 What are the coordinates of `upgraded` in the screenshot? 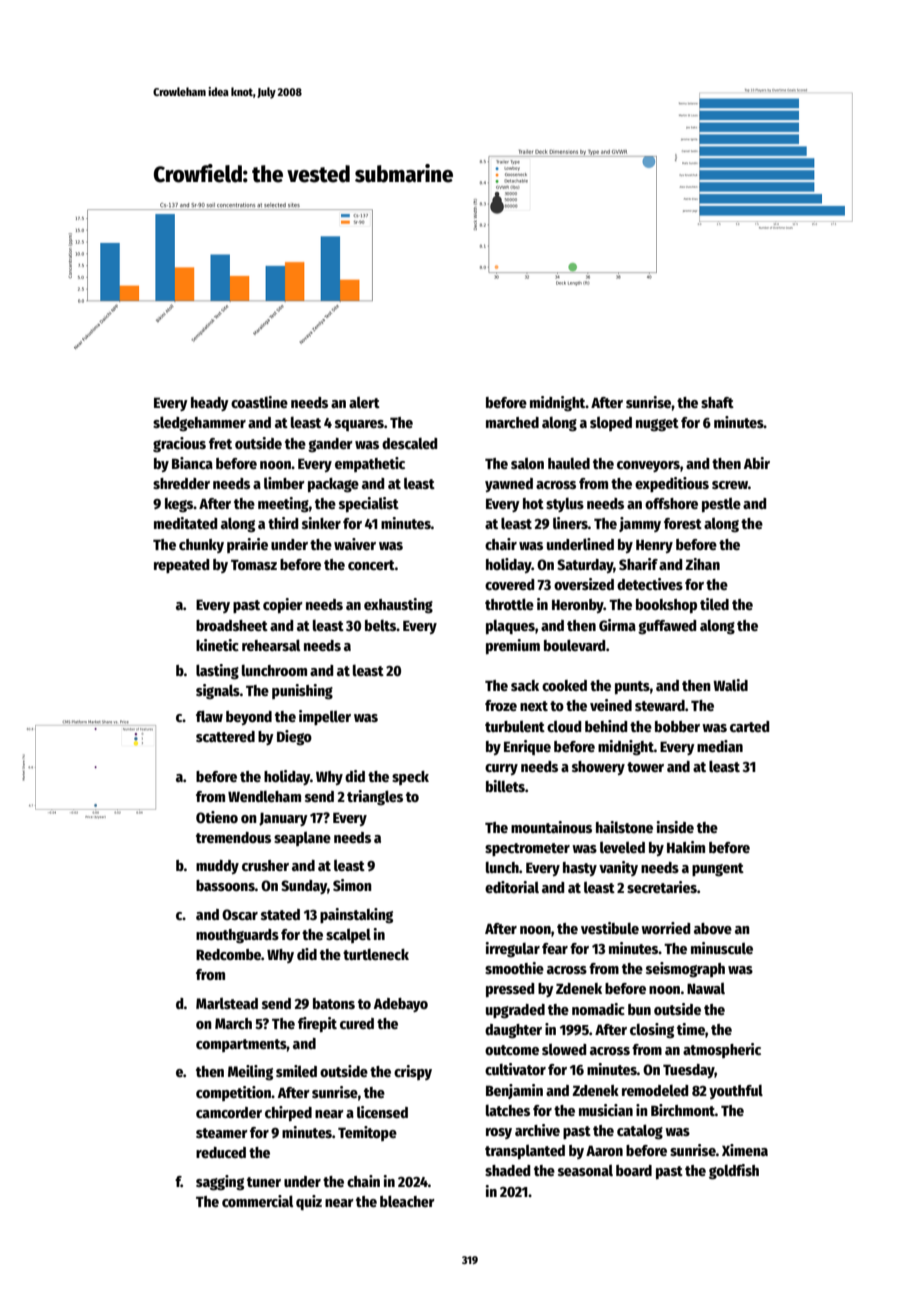 It's located at (515, 1011).
